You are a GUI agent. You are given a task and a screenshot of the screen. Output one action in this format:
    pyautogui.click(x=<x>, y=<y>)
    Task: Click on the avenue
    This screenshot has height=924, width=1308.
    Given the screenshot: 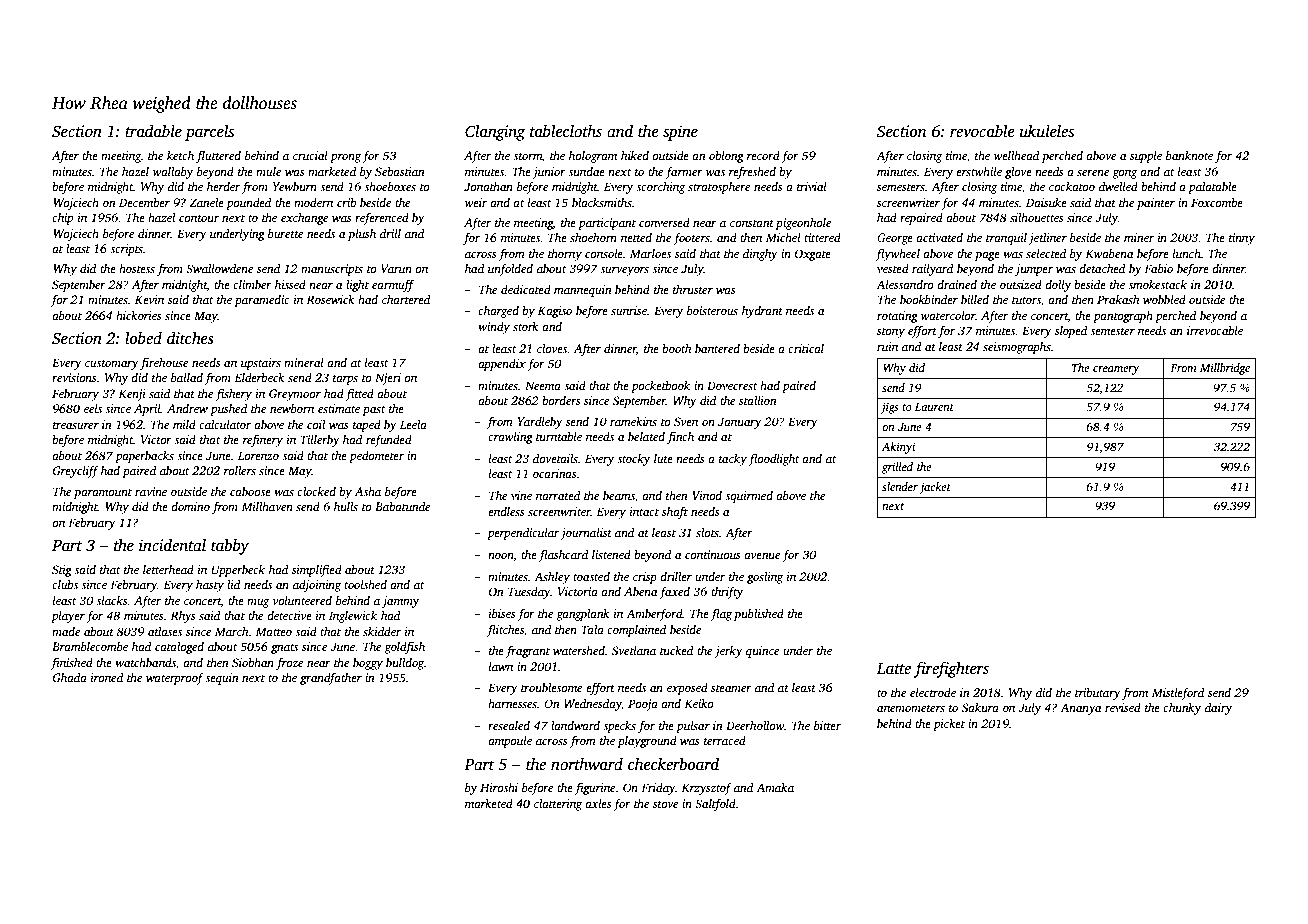 What is the action you would take?
    pyautogui.click(x=762, y=556)
